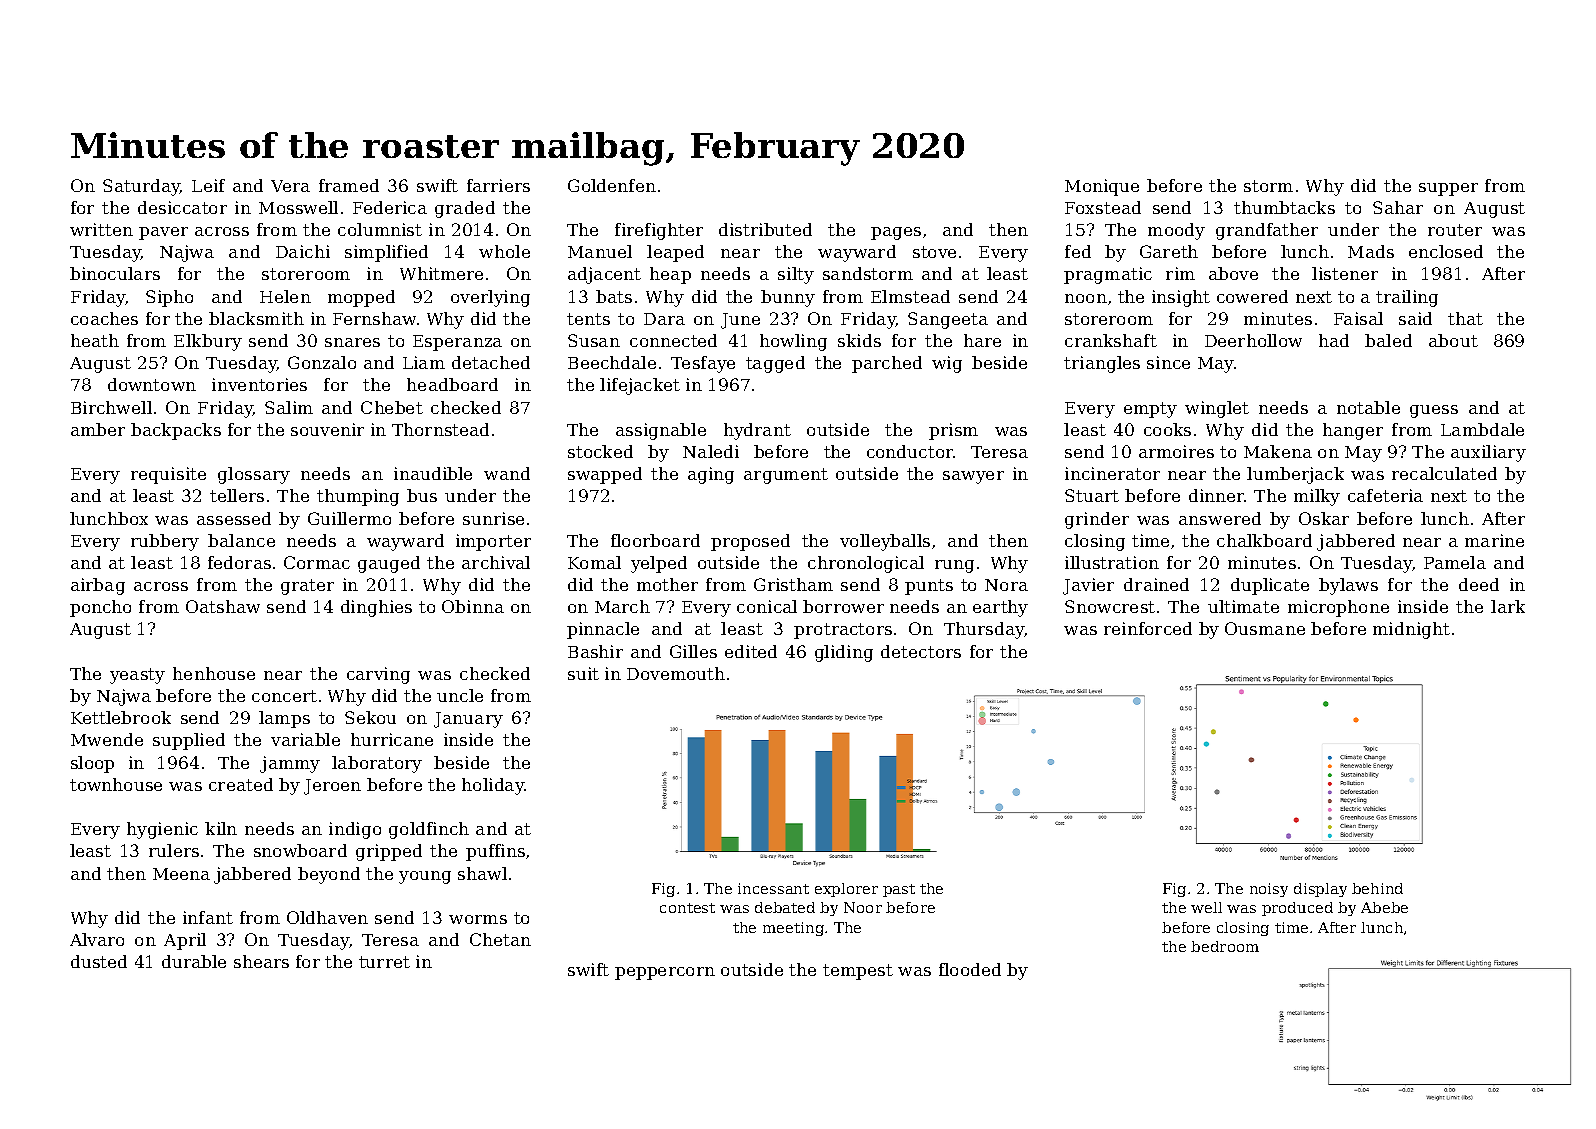  What do you see at coordinates (234, 518) in the image?
I see `assessed` at bounding box center [234, 518].
